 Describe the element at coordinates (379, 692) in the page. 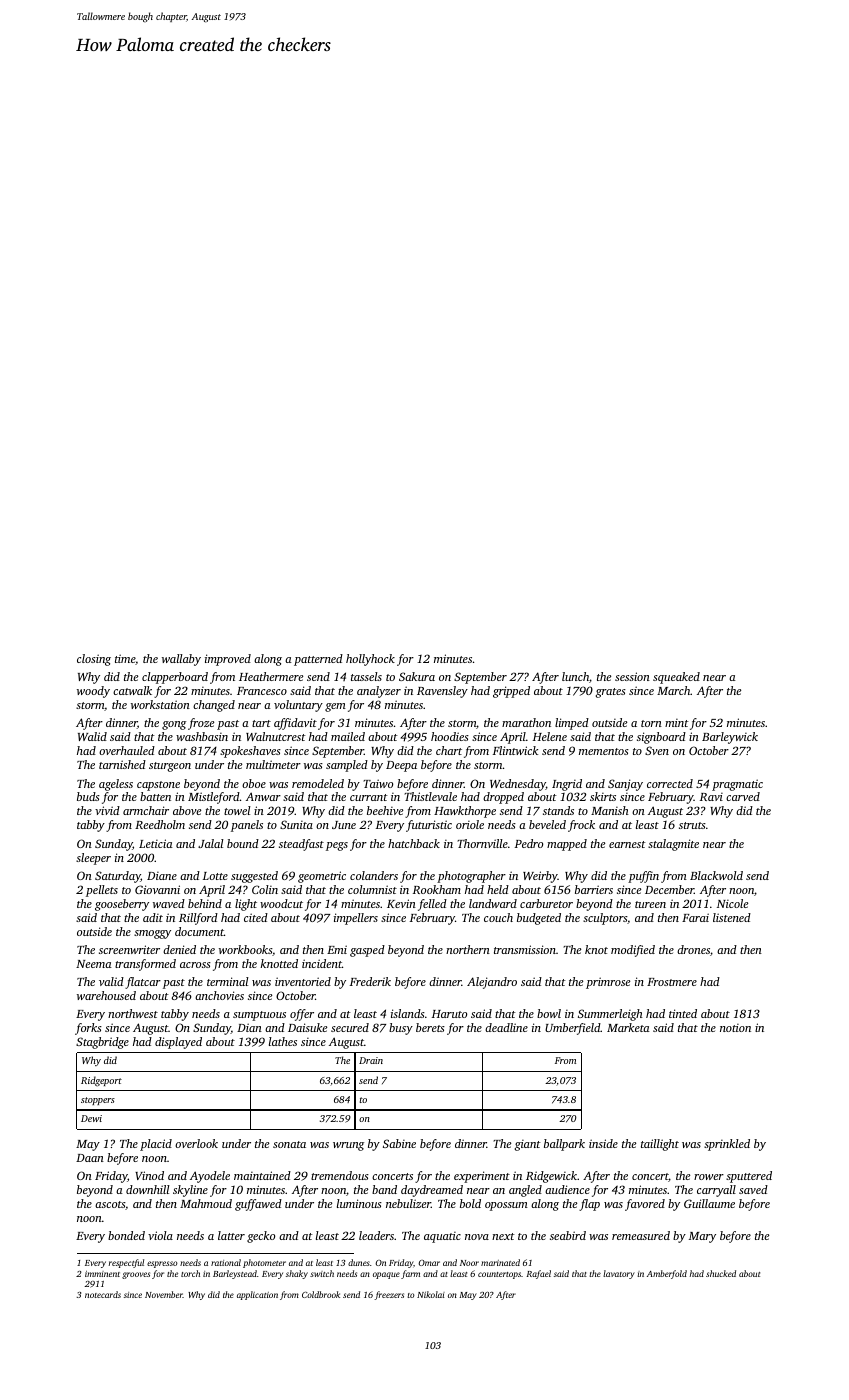

I see `analyzer` at that location.
